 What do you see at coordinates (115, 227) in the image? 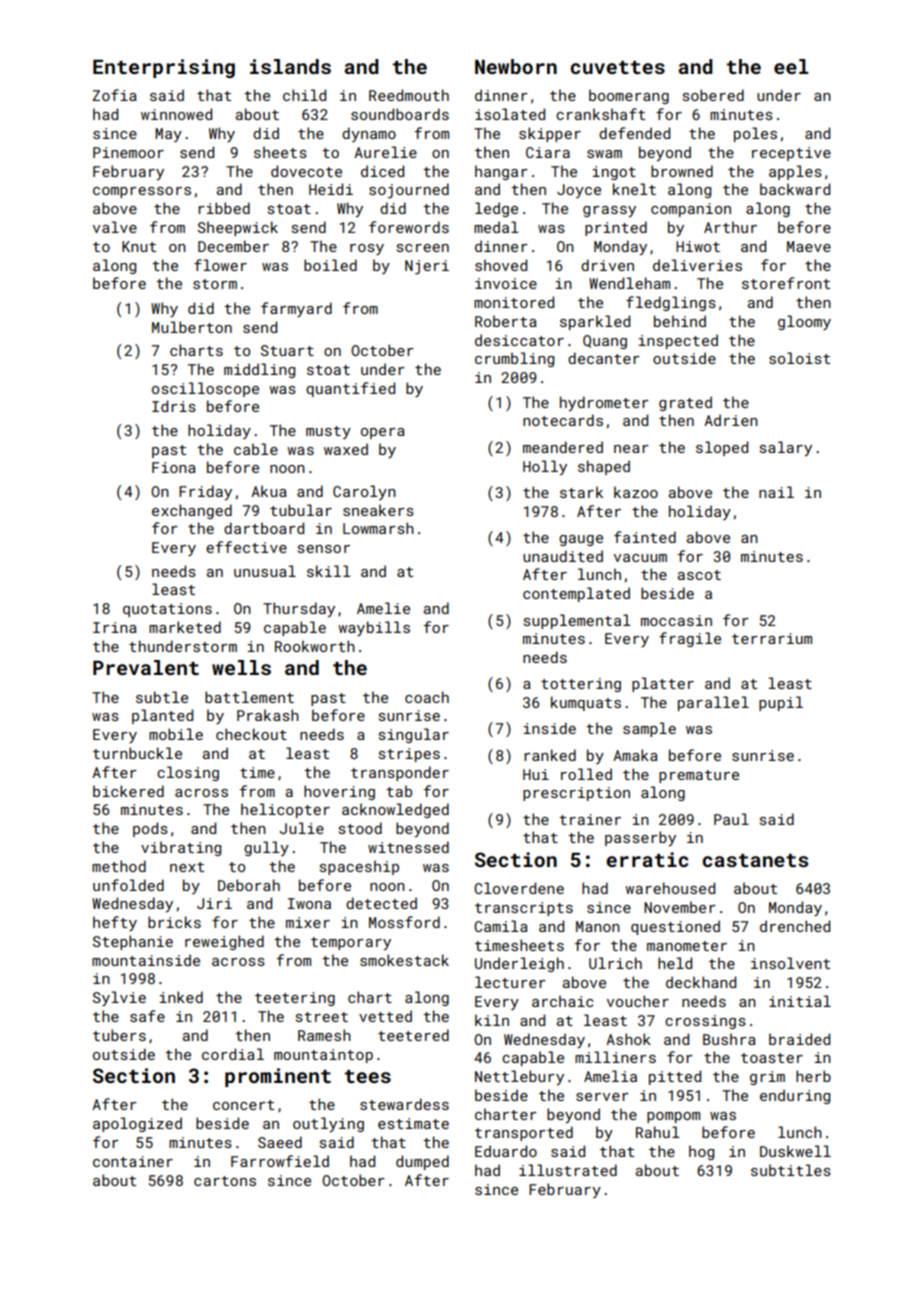
I see `valve` at bounding box center [115, 227].
